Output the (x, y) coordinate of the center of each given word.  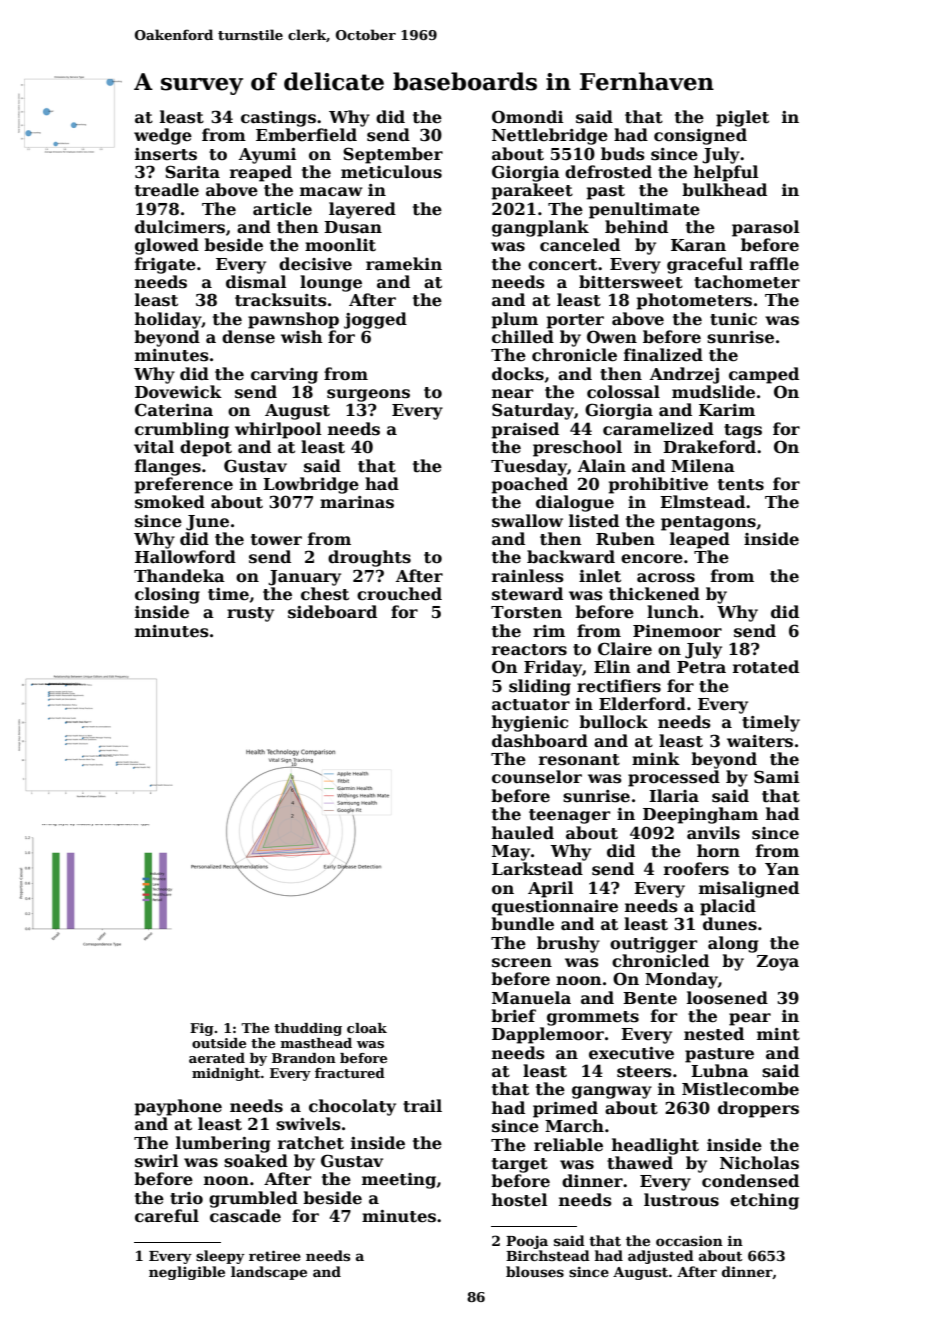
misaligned (749, 889)
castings (278, 119)
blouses (535, 1271)
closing (167, 595)
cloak (367, 1028)
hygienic (530, 723)
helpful (726, 173)
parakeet (532, 191)
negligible (187, 1273)
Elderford (642, 704)
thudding (308, 1029)
